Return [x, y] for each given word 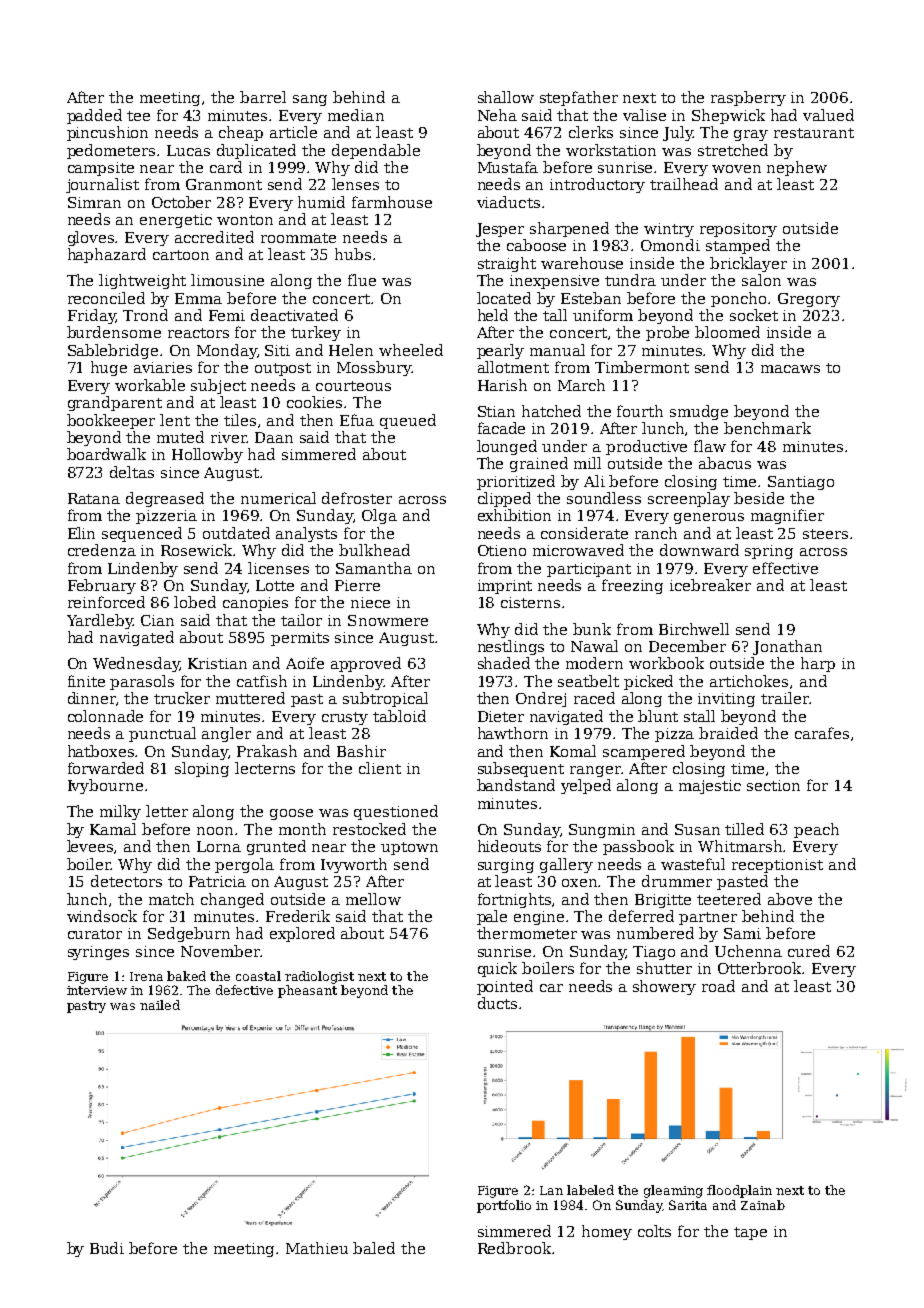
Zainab [763, 1205]
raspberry [748, 98]
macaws [790, 369]
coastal [258, 976]
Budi [107, 1248]
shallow [506, 97]
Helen [351, 350]
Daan [274, 437]
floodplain [739, 1191]
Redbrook [514, 1248]
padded [94, 116]
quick [497, 969]
